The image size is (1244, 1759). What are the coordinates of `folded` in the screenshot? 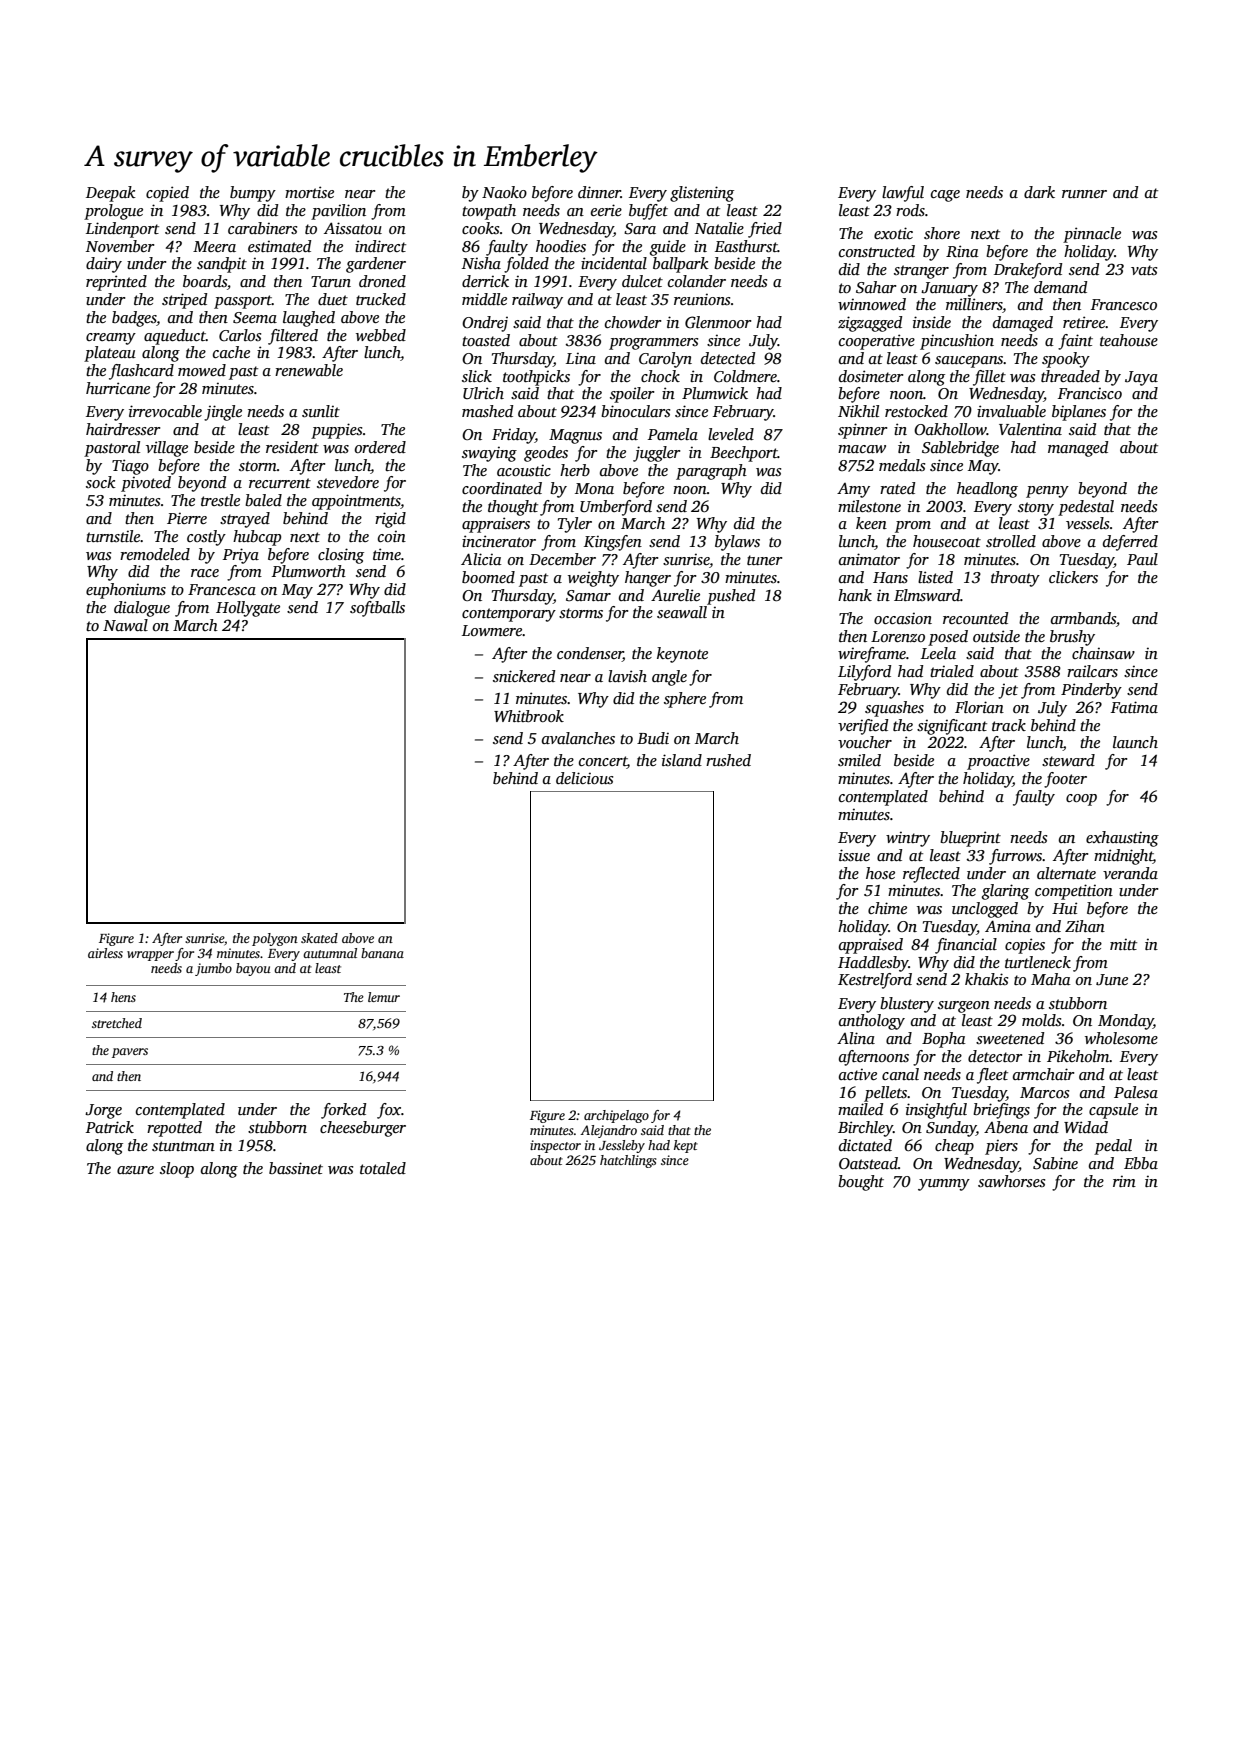 It's located at (526, 265).
